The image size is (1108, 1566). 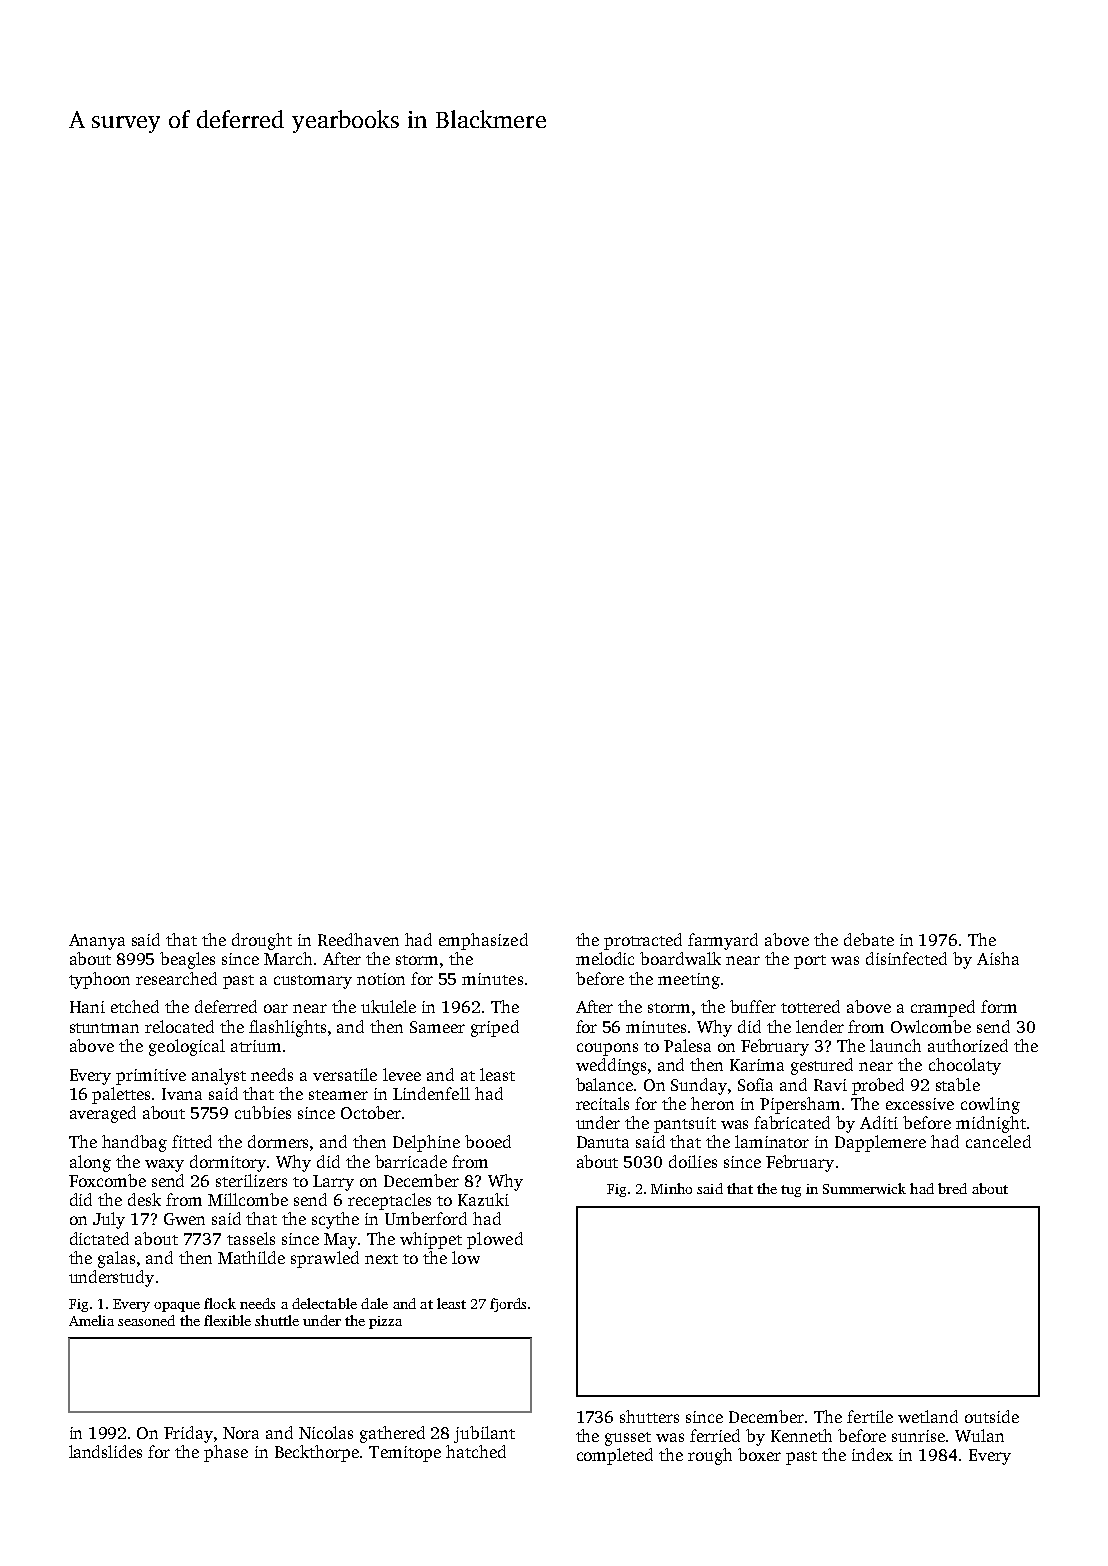 I want to click on tug, so click(x=791, y=1191).
